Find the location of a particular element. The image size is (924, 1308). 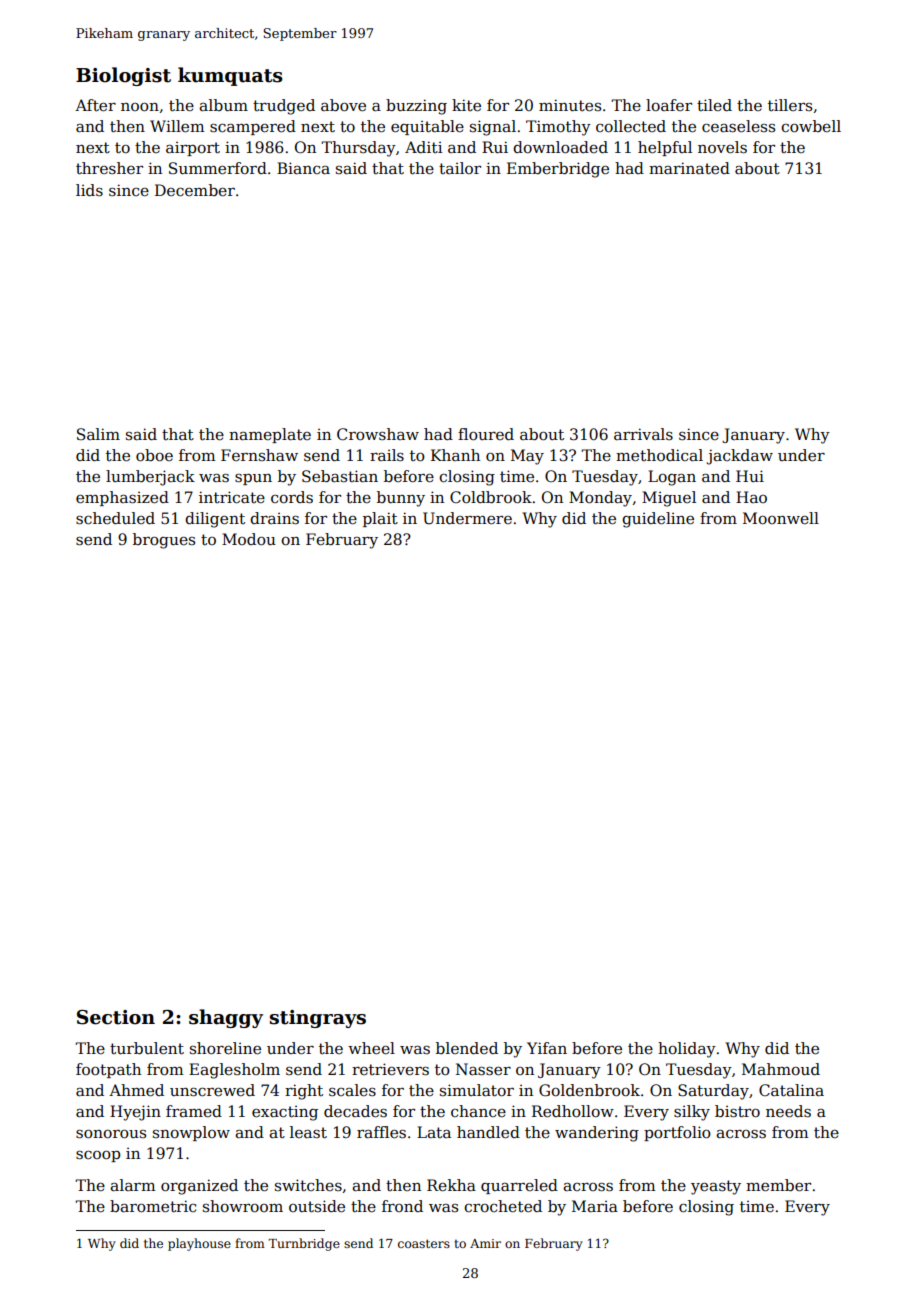

holiday is located at coordinates (687, 1050).
